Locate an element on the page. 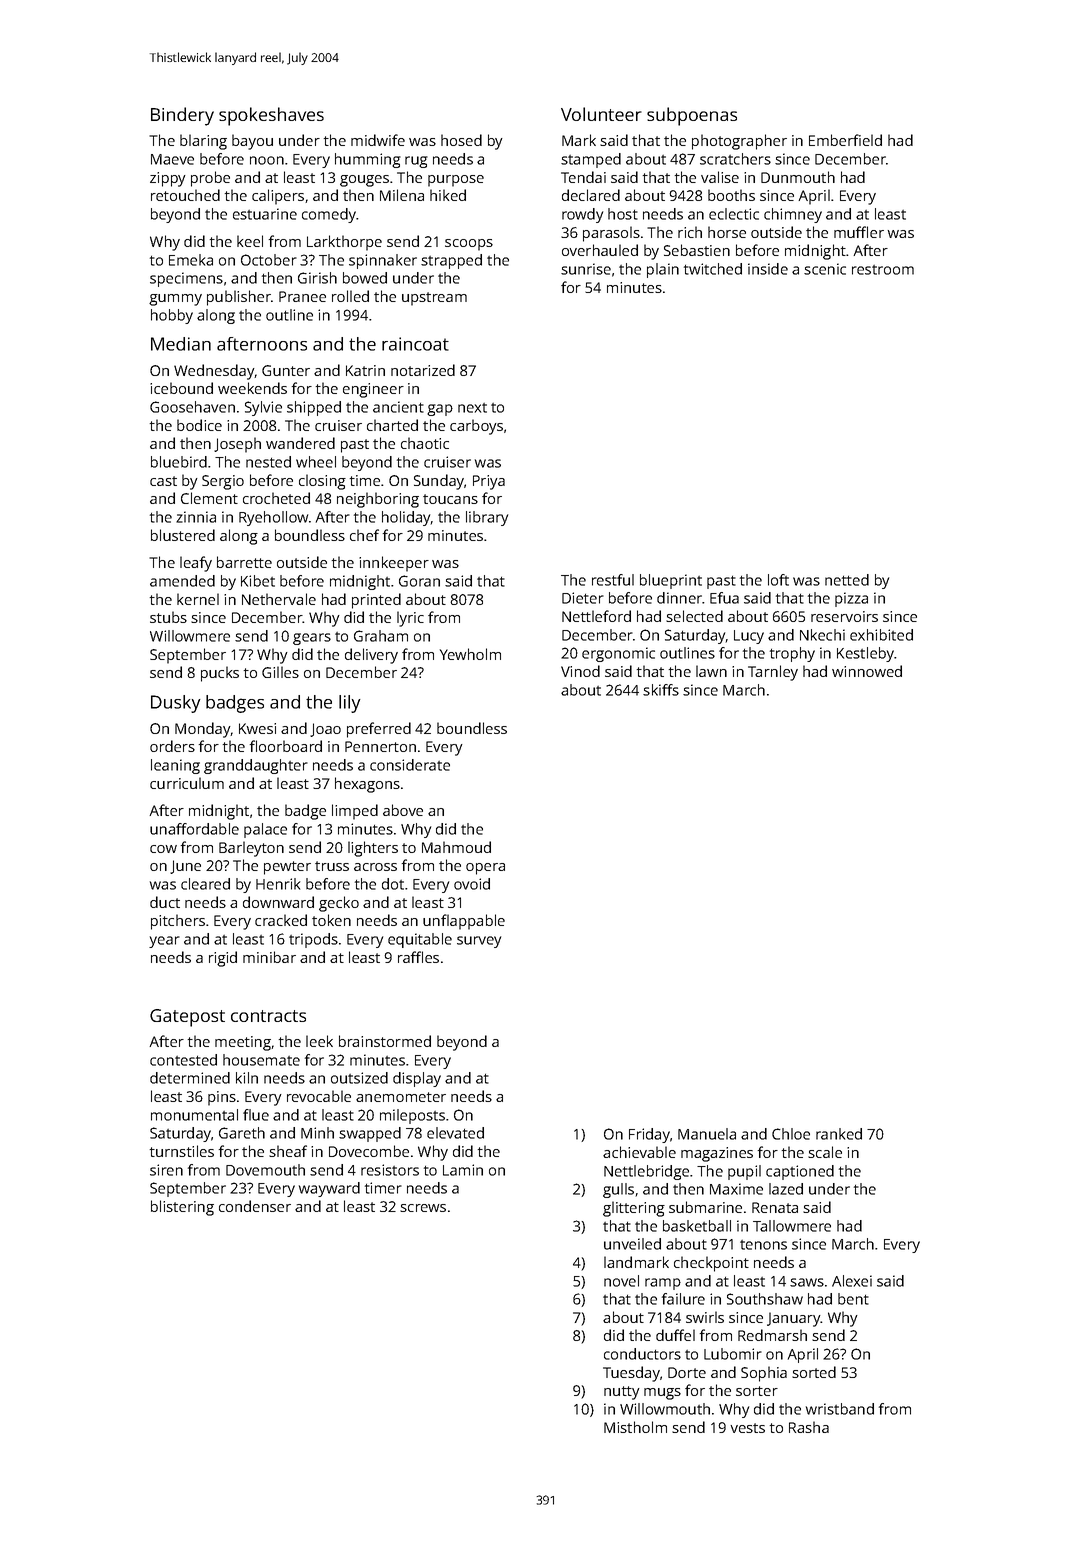  Priya is located at coordinates (489, 482).
